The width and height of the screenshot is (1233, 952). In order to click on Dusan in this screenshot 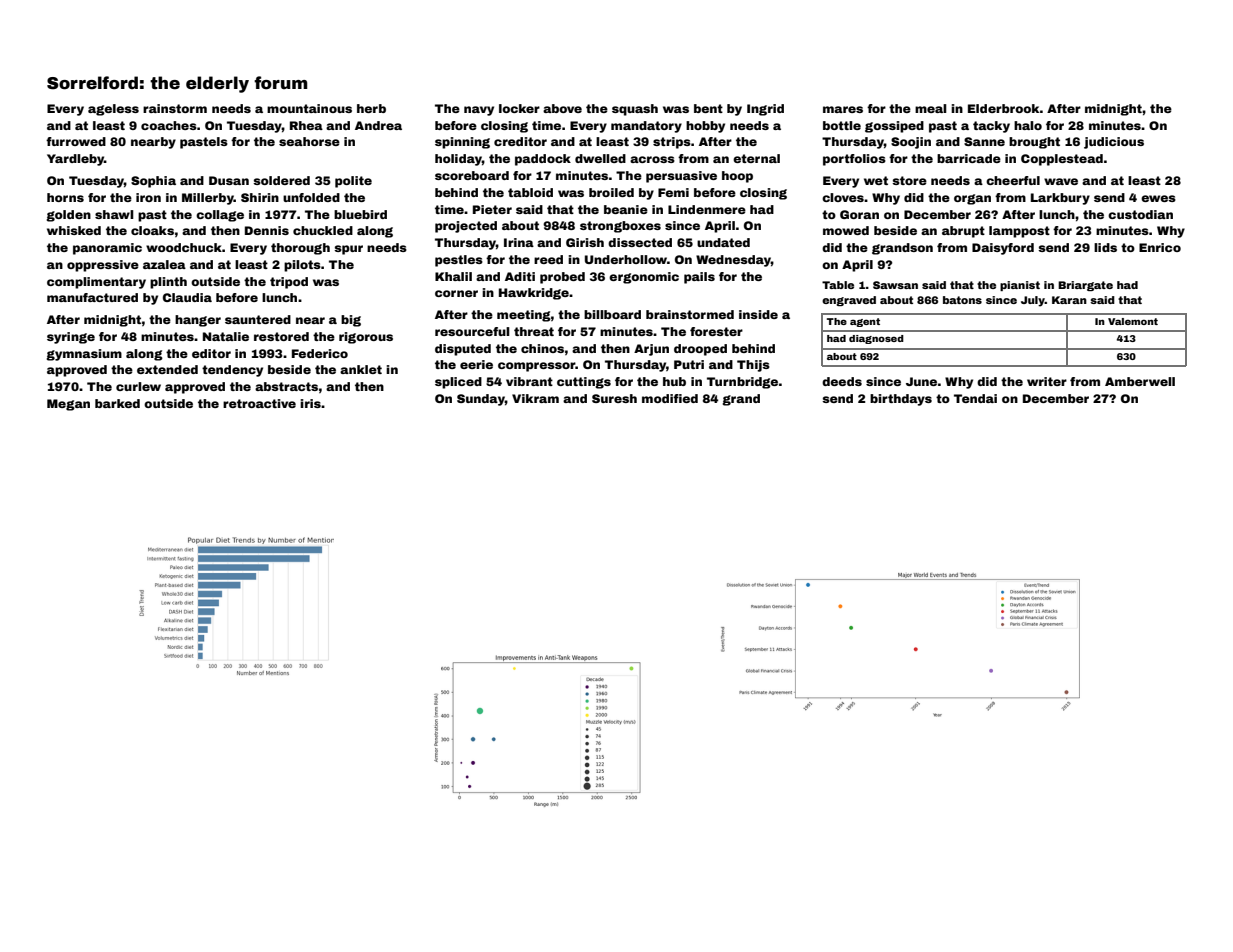, I will do `click(229, 180)`.
